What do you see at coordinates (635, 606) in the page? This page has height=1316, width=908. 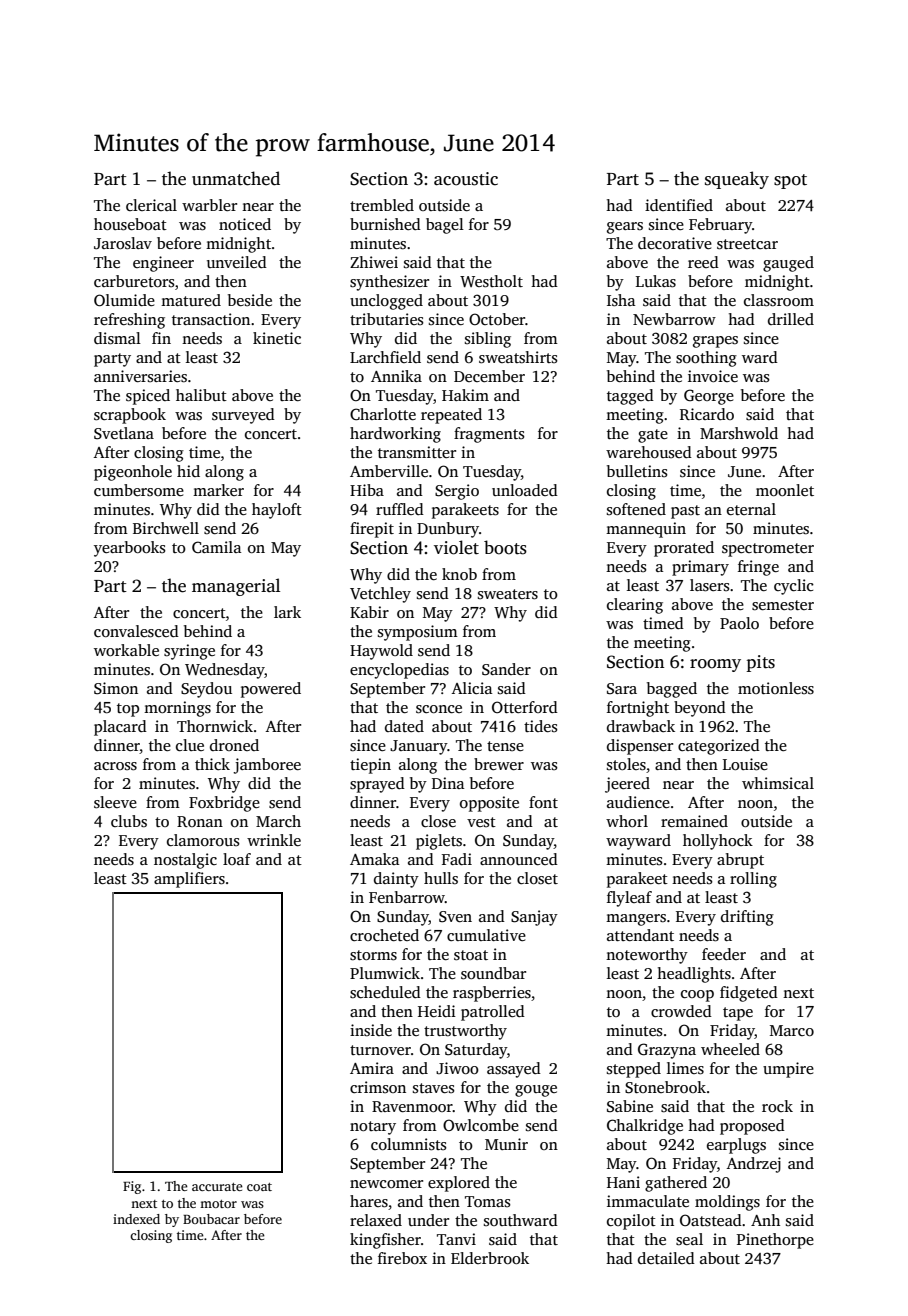 I see `clearing` at bounding box center [635, 606].
